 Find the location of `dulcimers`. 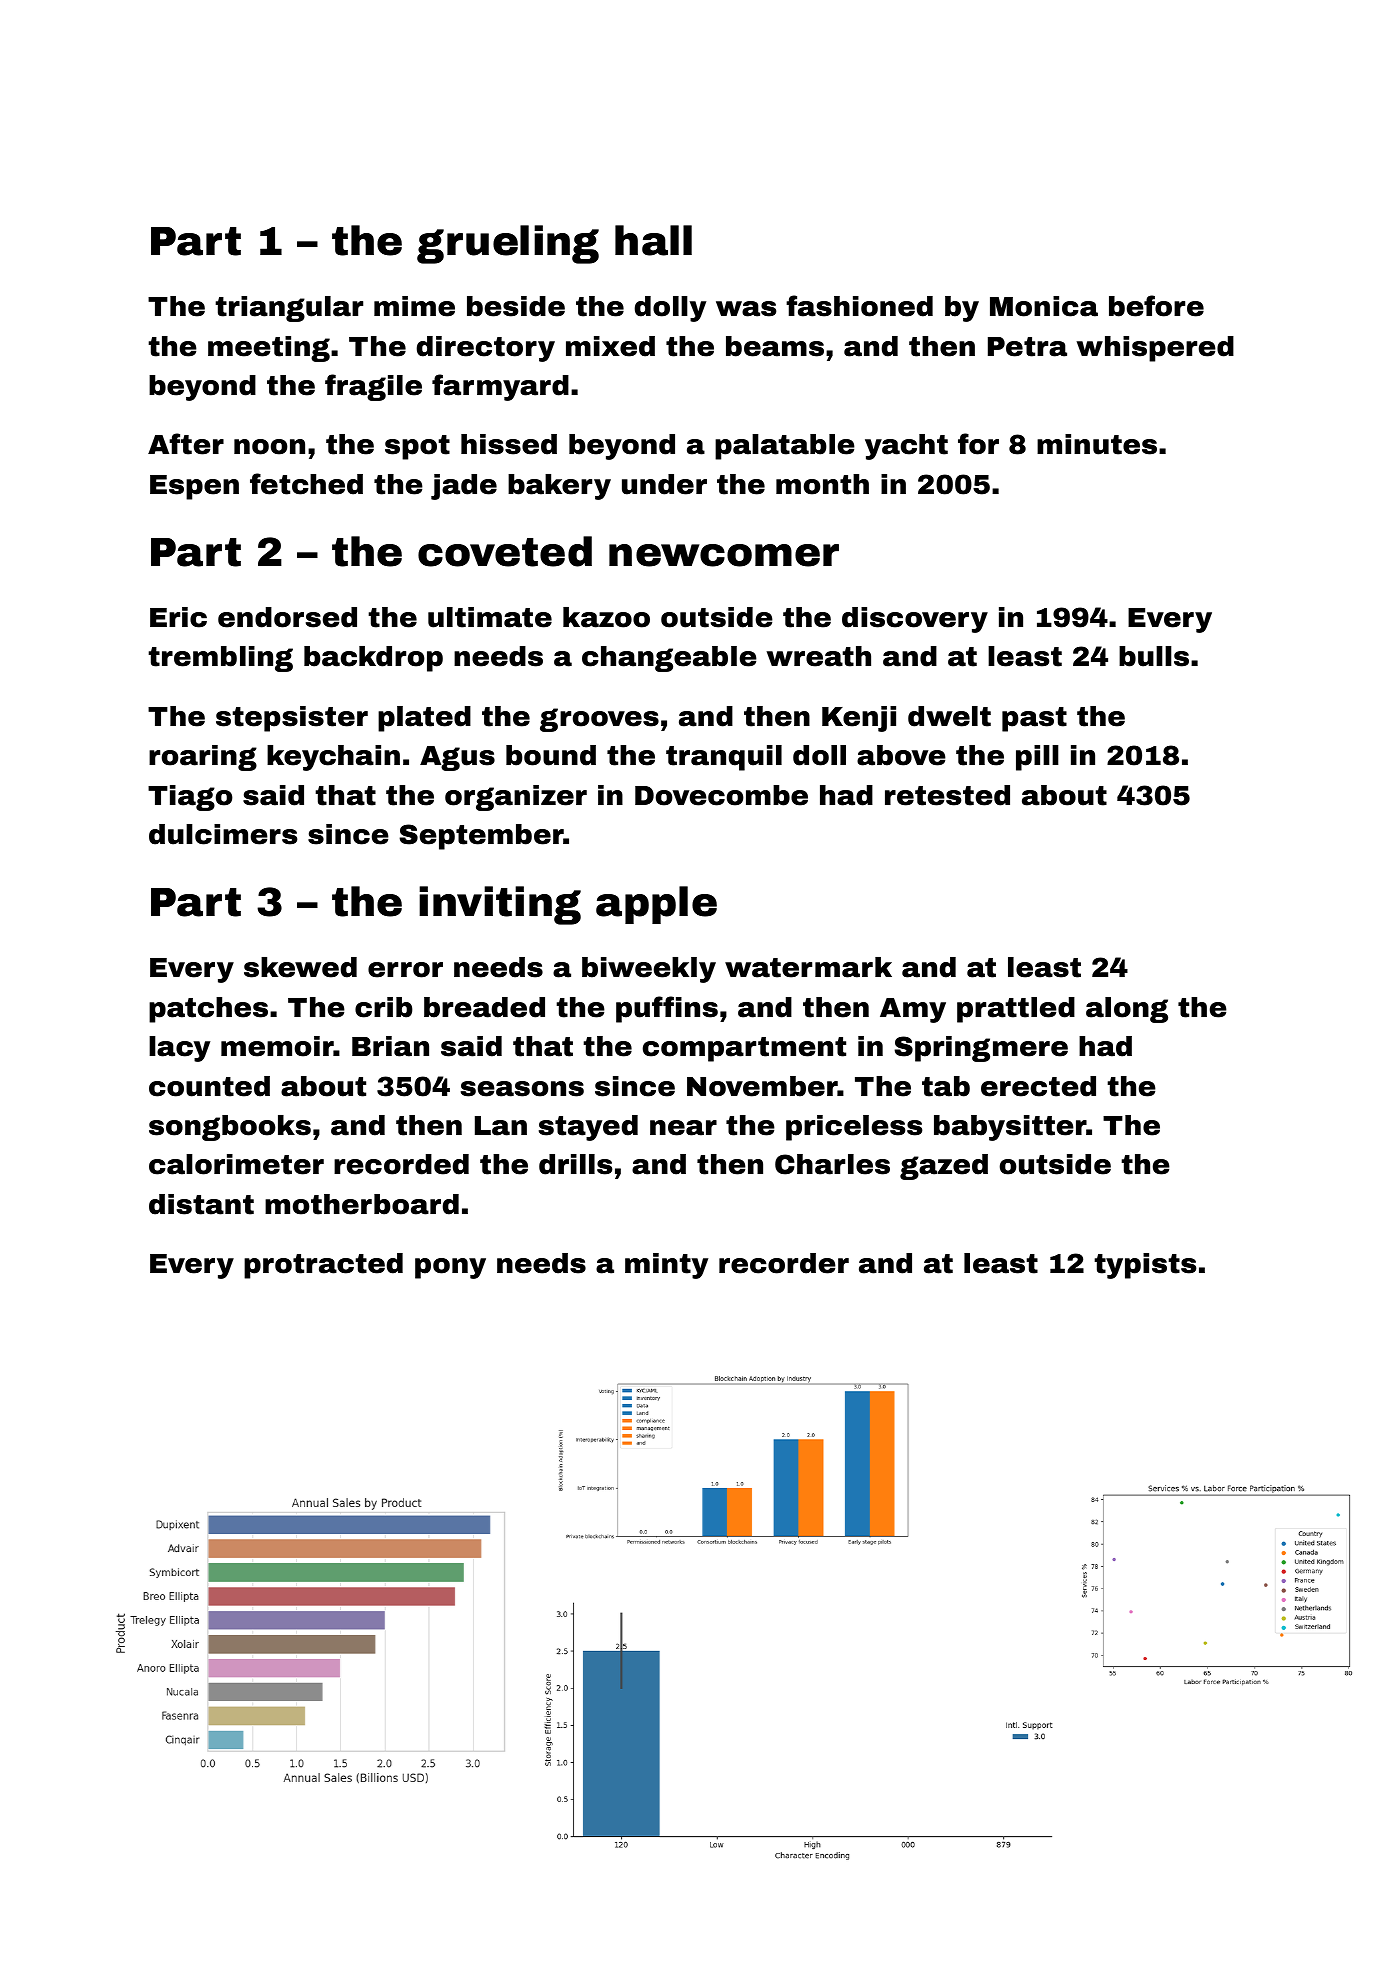

dulcimers is located at coordinates (223, 834).
